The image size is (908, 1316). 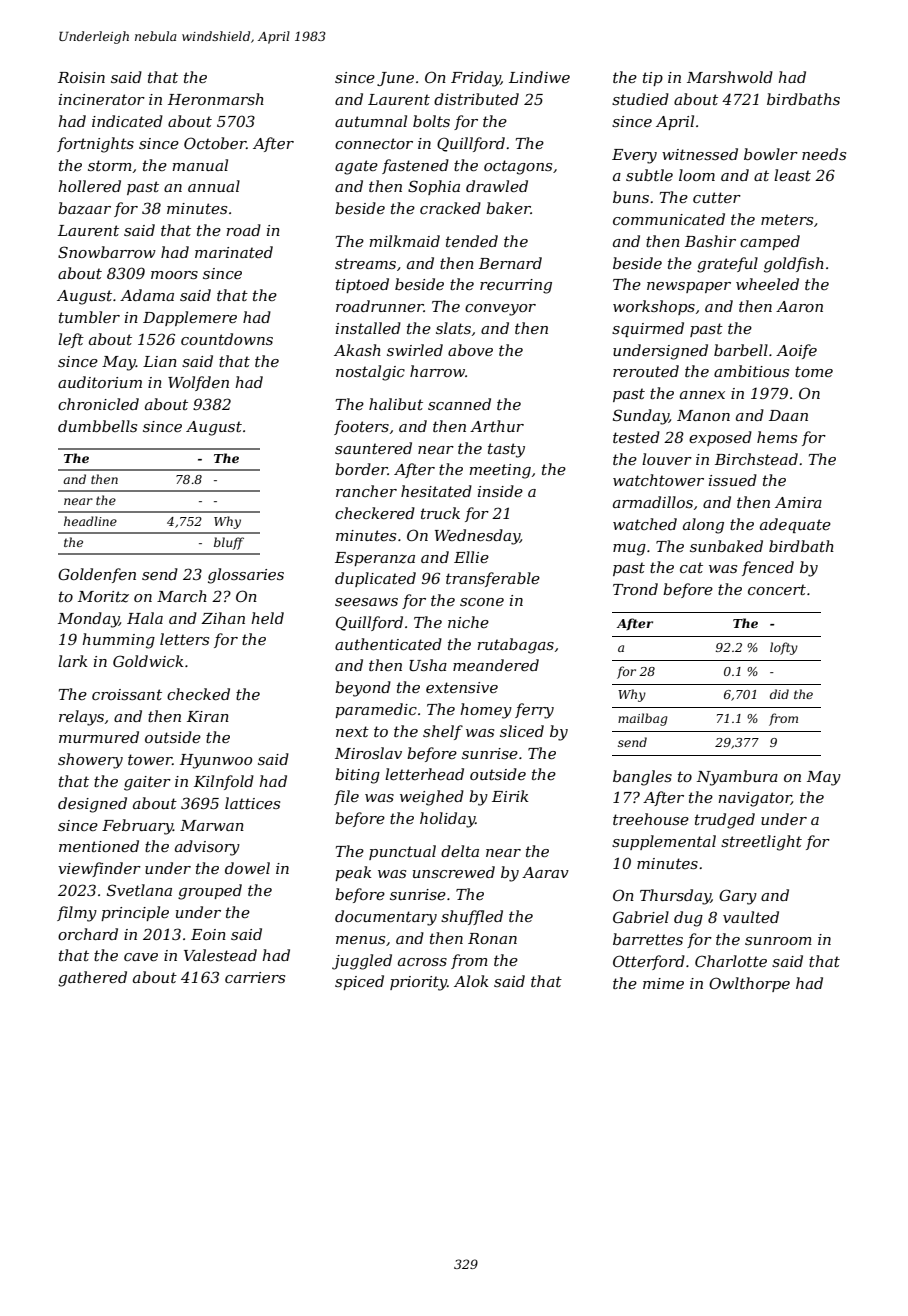 What do you see at coordinates (779, 694) in the page?
I see `did` at bounding box center [779, 694].
